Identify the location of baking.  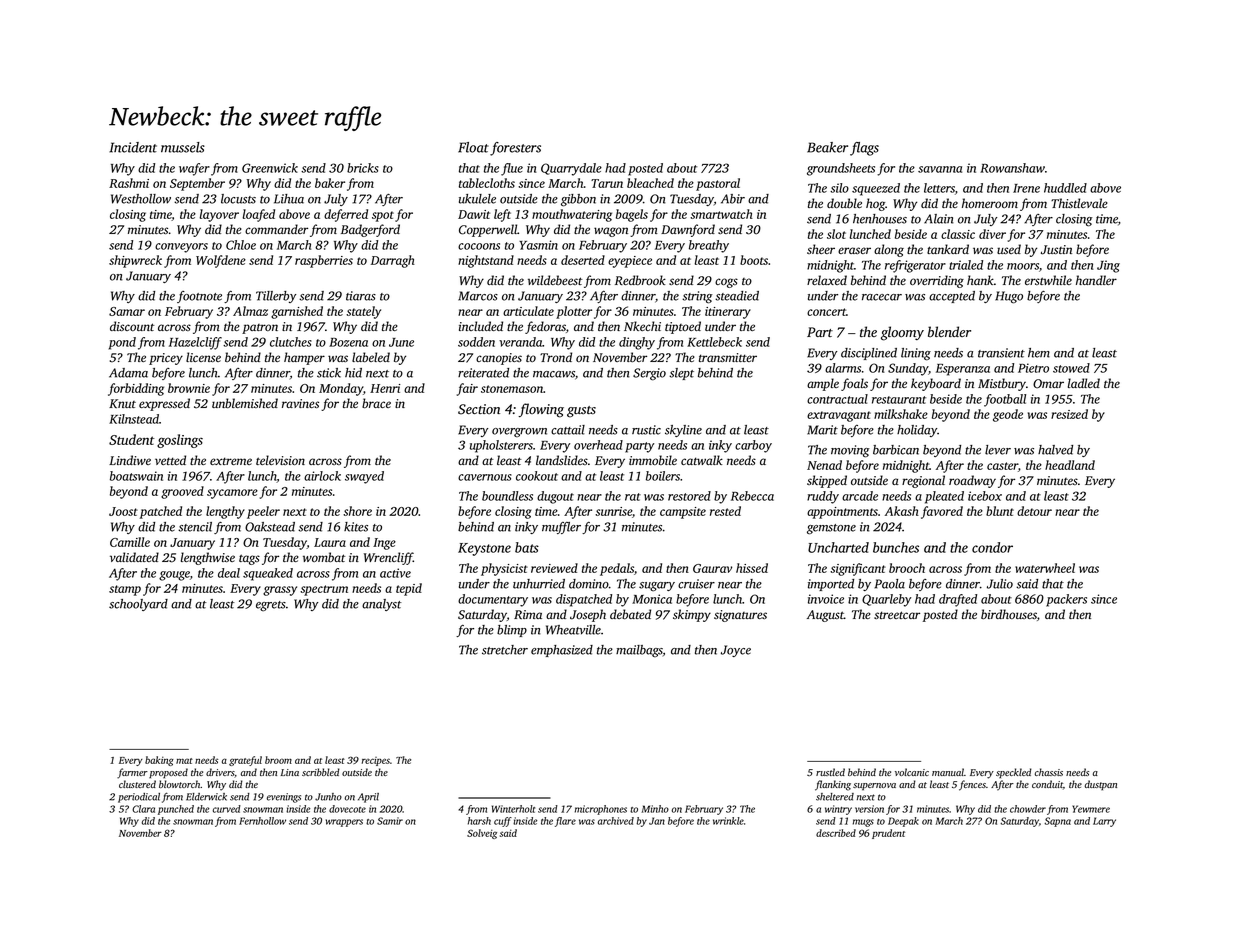
(159, 761).
